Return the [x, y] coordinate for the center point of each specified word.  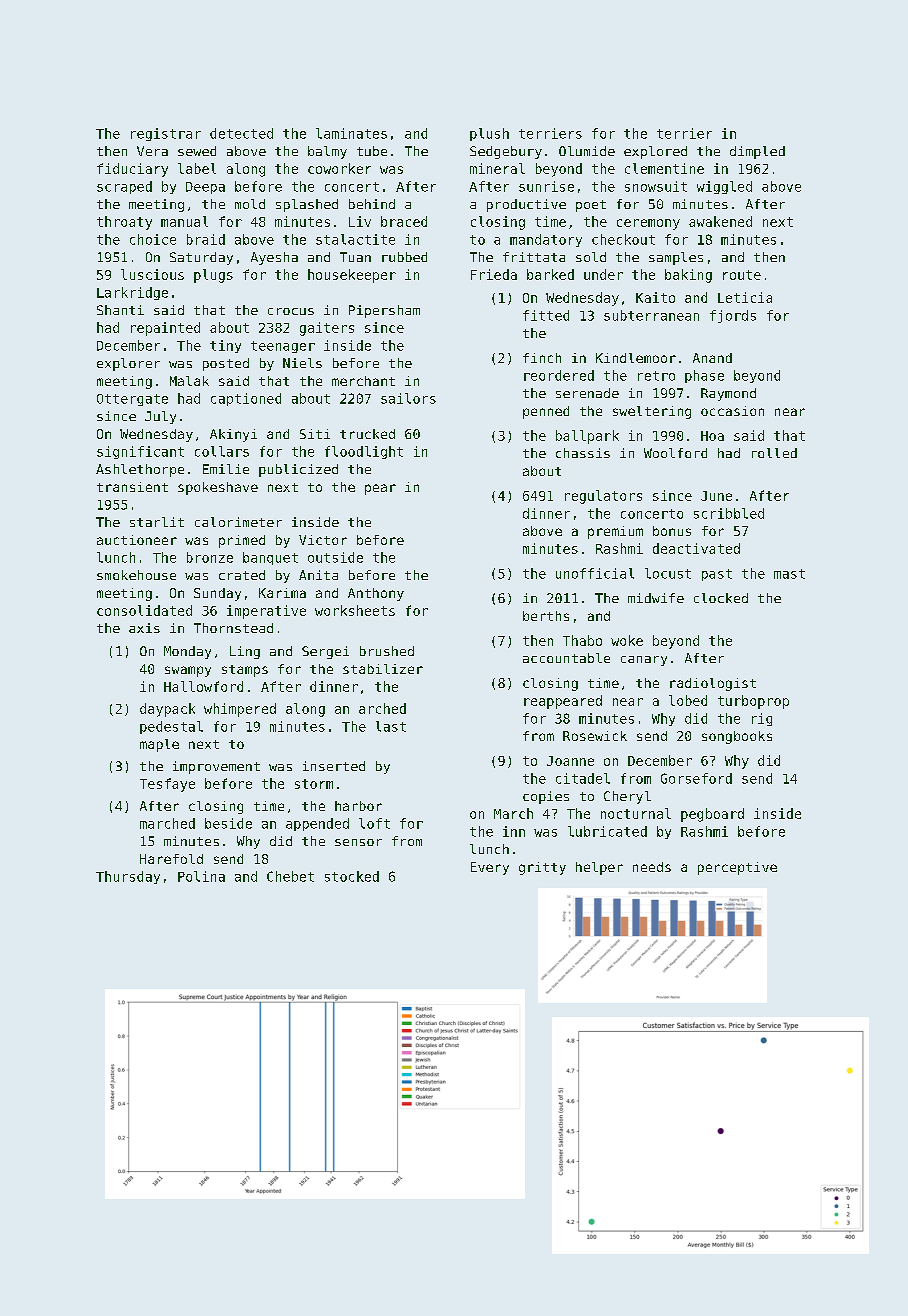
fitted [546, 315]
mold [250, 204]
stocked [352, 876]
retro [656, 376]
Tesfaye [167, 785]
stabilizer [383, 669]
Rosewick [595, 736]
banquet [270, 558]
